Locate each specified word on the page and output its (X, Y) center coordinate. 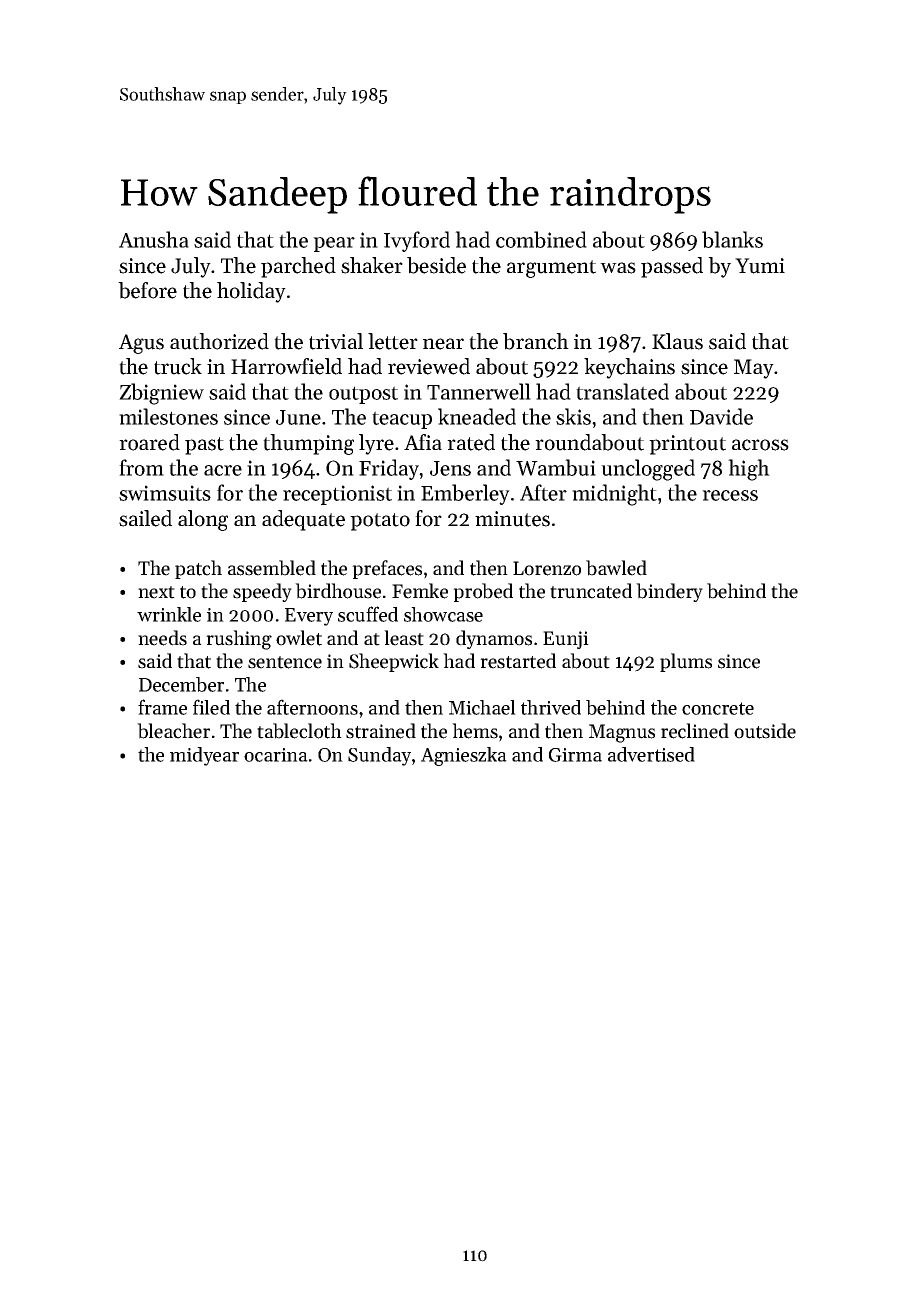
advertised (651, 754)
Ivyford (417, 241)
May (754, 369)
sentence (285, 662)
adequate (303, 520)
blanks (732, 239)
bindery (669, 592)
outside (765, 731)
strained (381, 731)
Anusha (154, 239)
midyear (204, 756)
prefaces (387, 569)
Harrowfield (286, 366)
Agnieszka (464, 756)
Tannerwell (479, 391)
